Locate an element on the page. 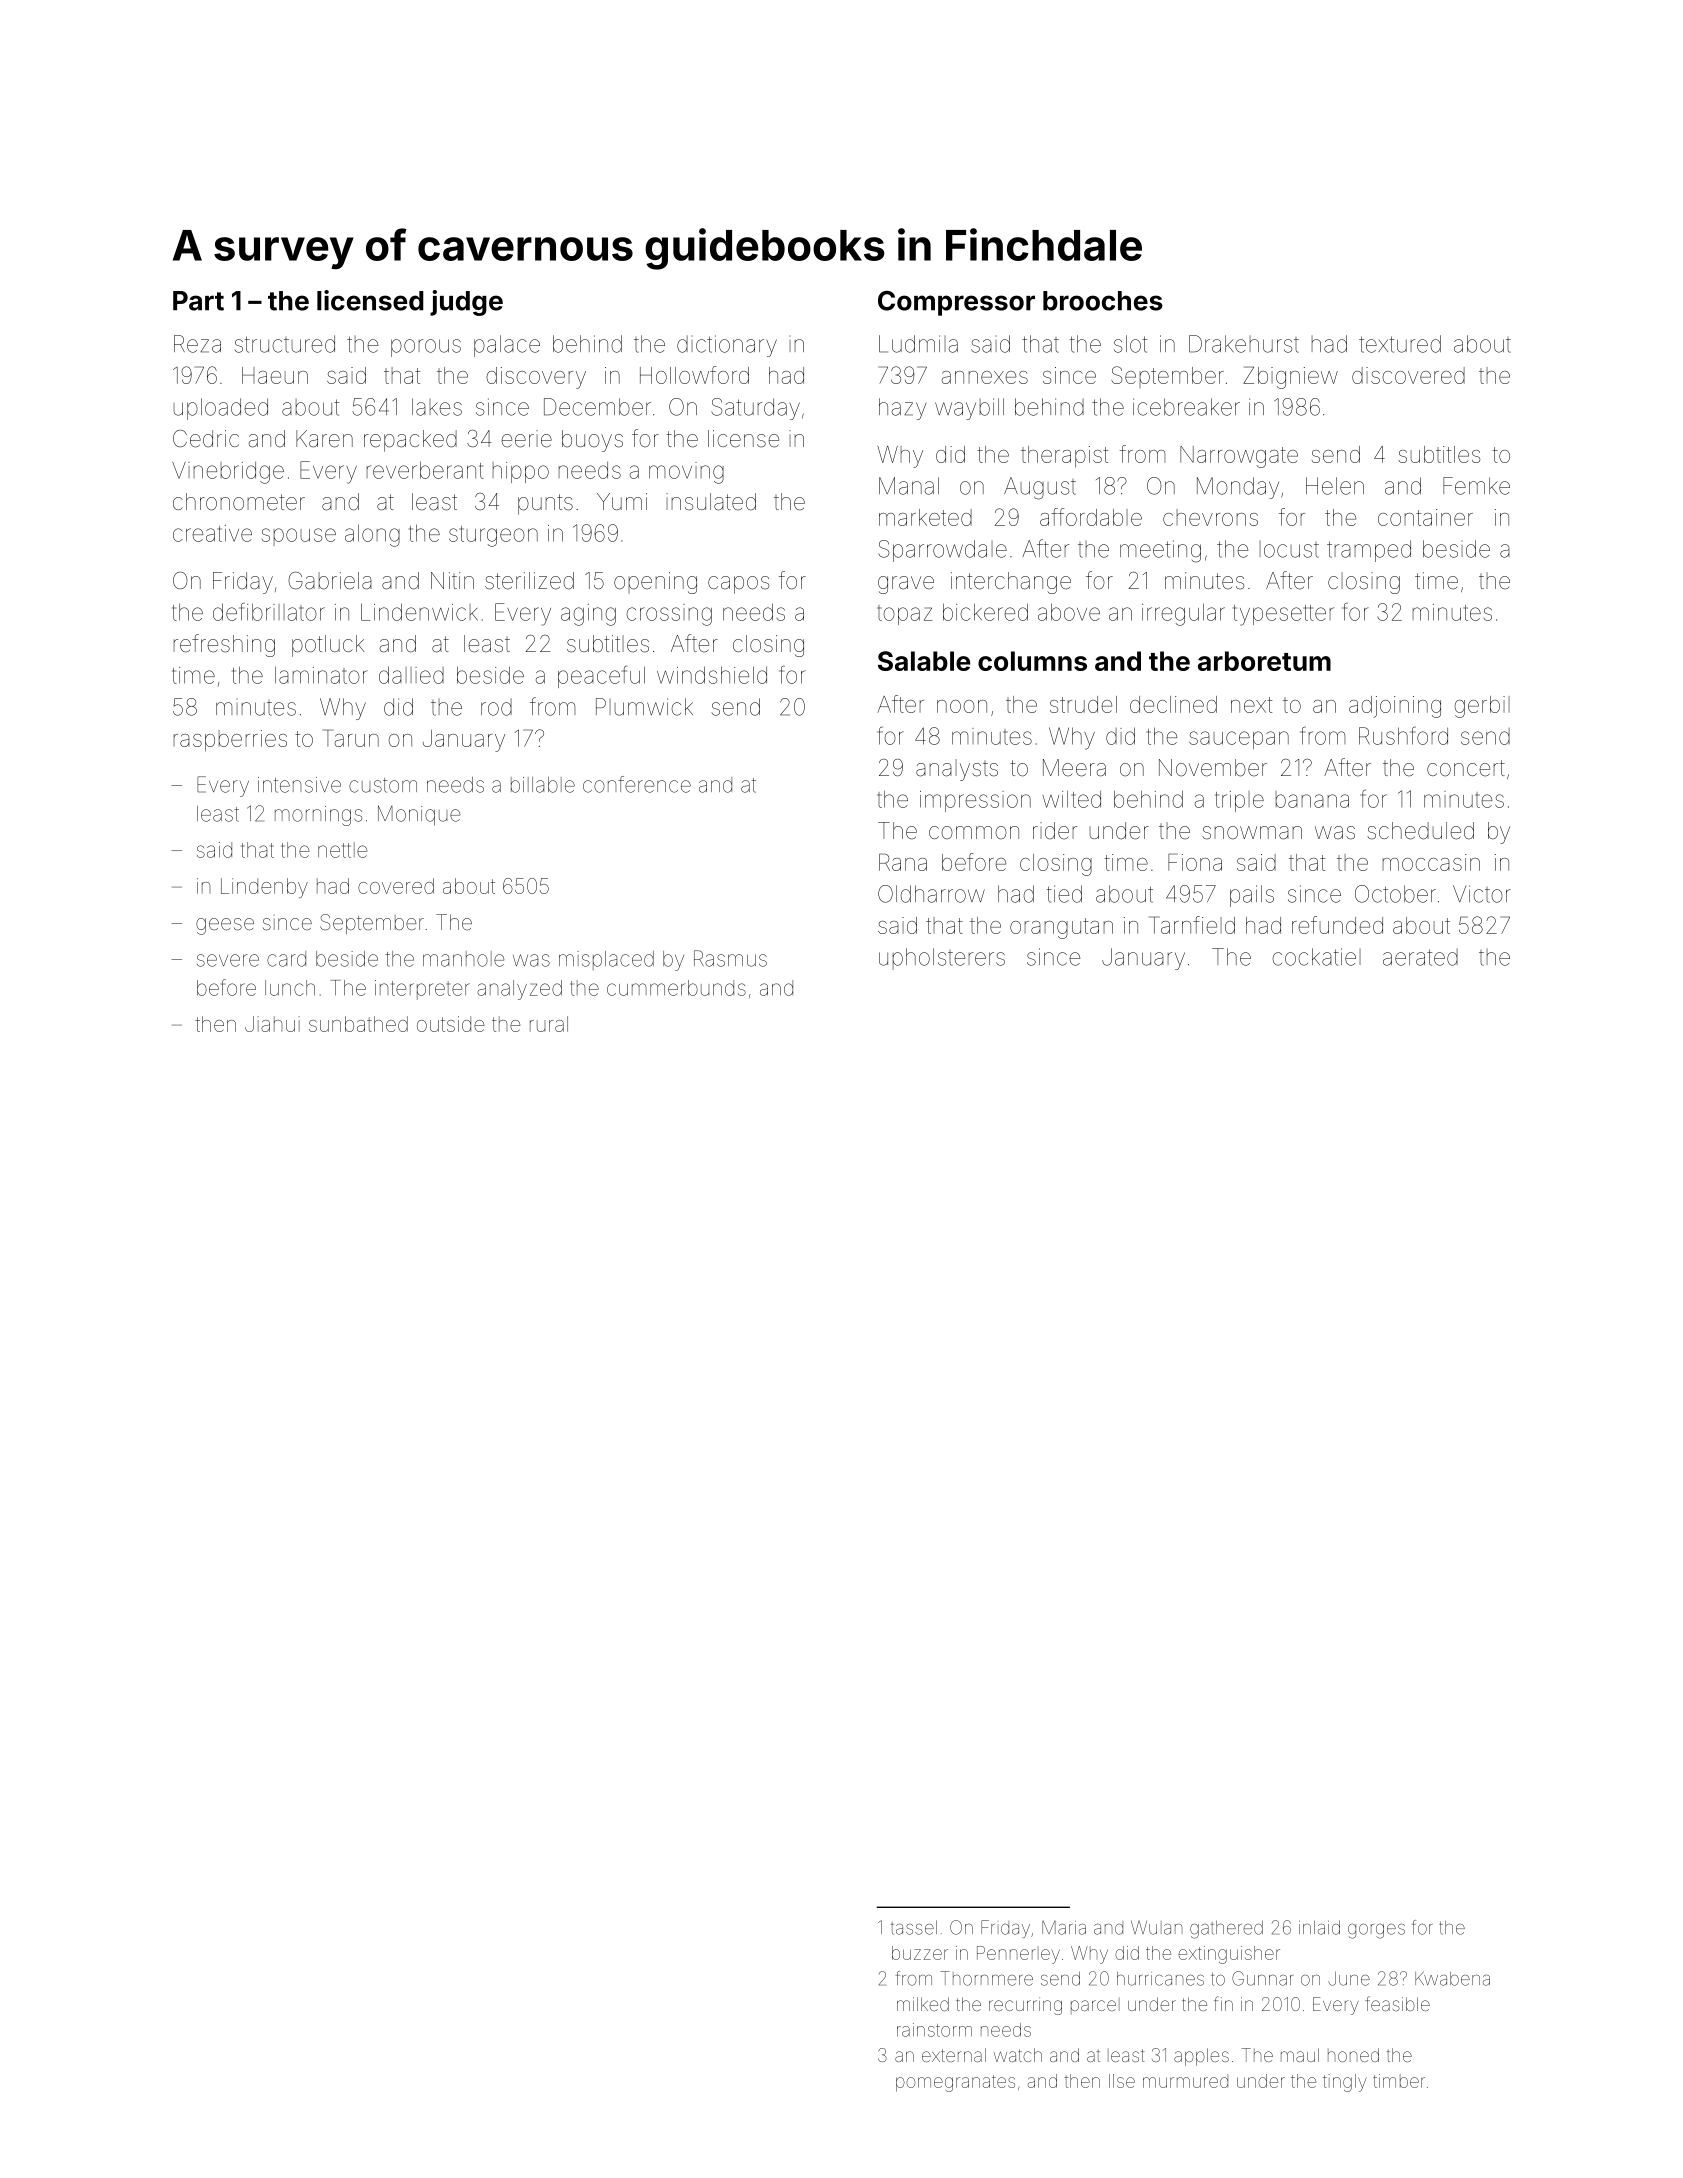 This image has width=1683, height=2178. textured is located at coordinates (1400, 344).
